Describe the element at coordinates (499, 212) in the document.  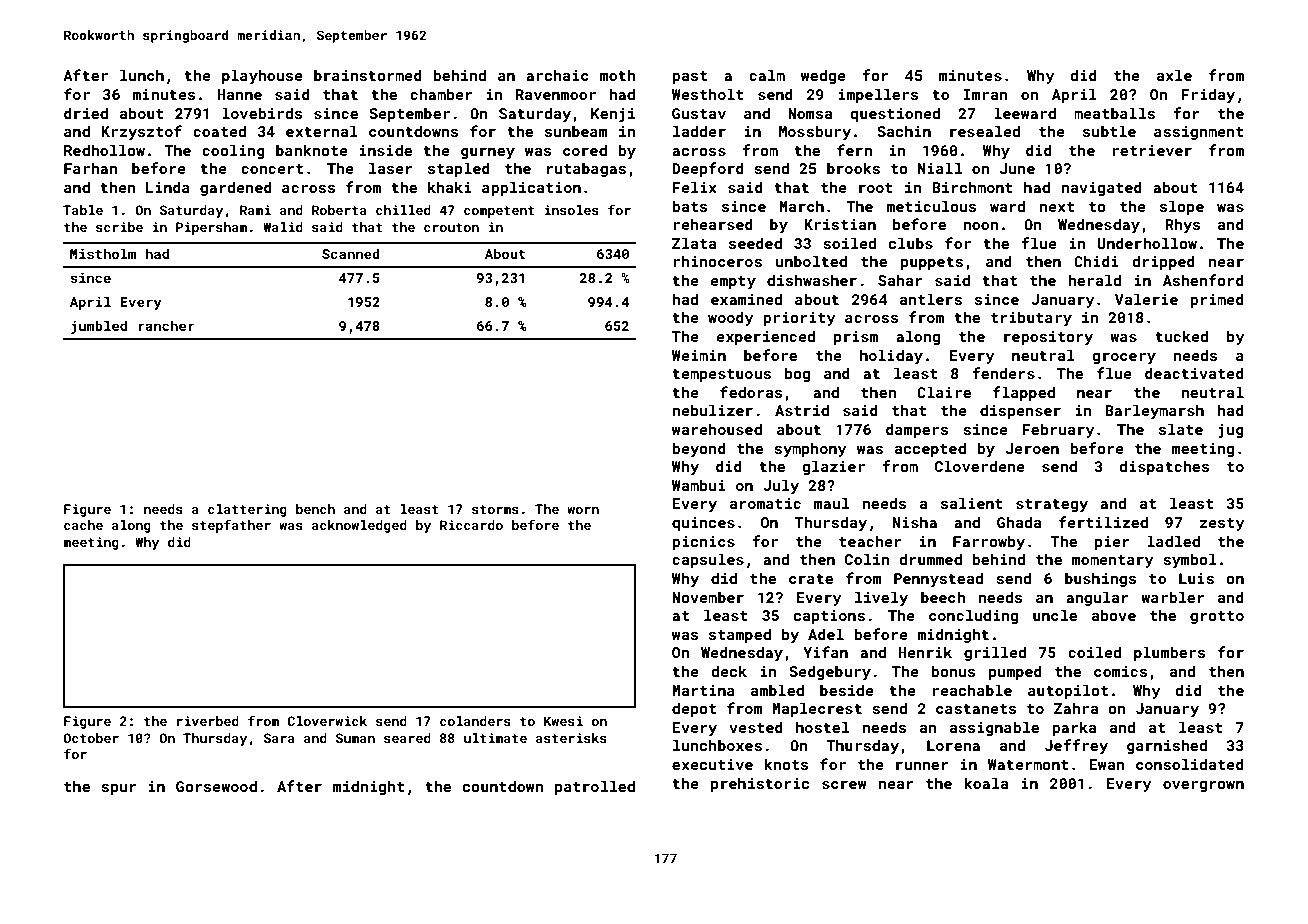
I see `competent` at that location.
